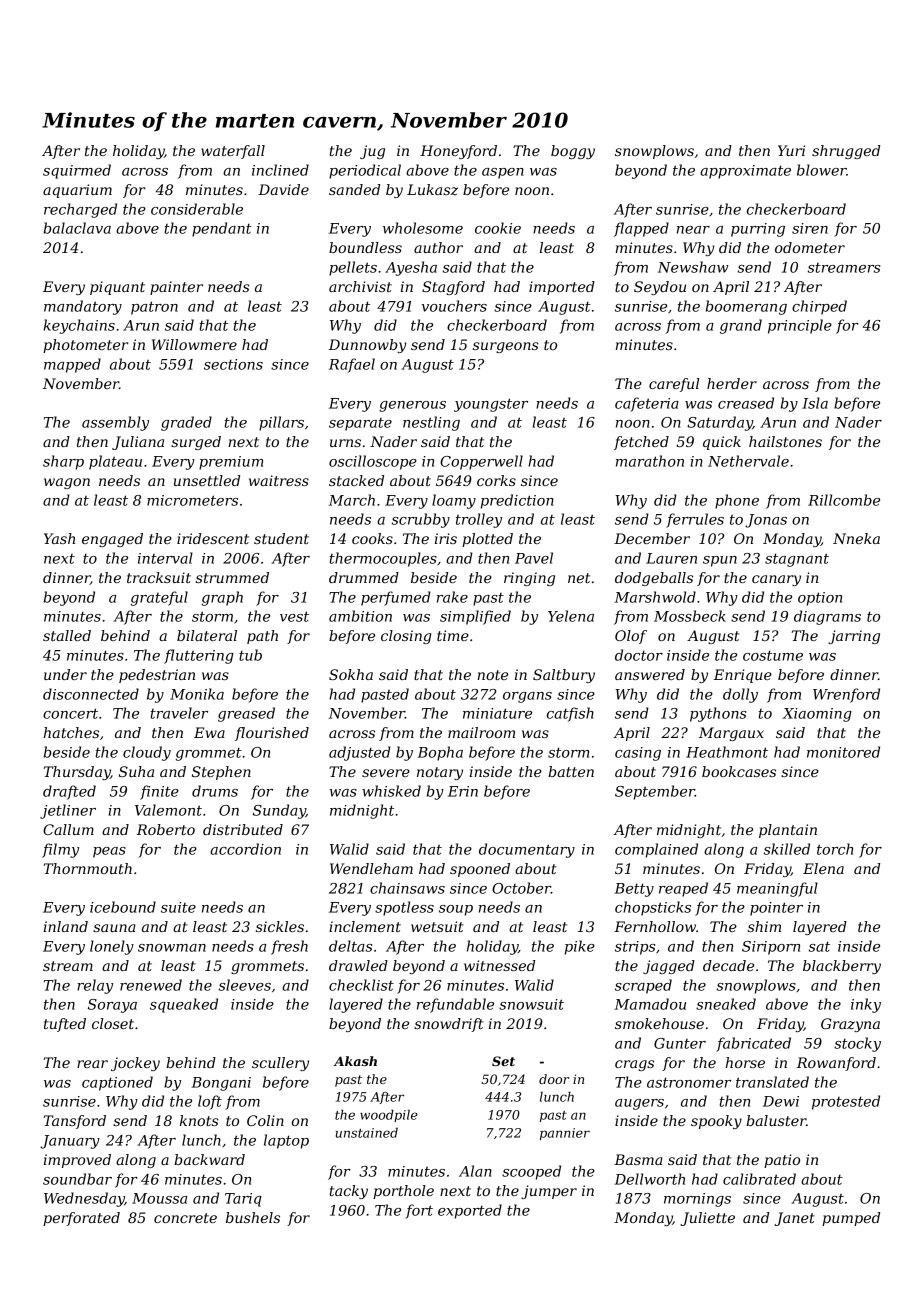 The height and width of the page is (1308, 924). Describe the element at coordinates (286, 1141) in the page. I see `laptop` at that location.
